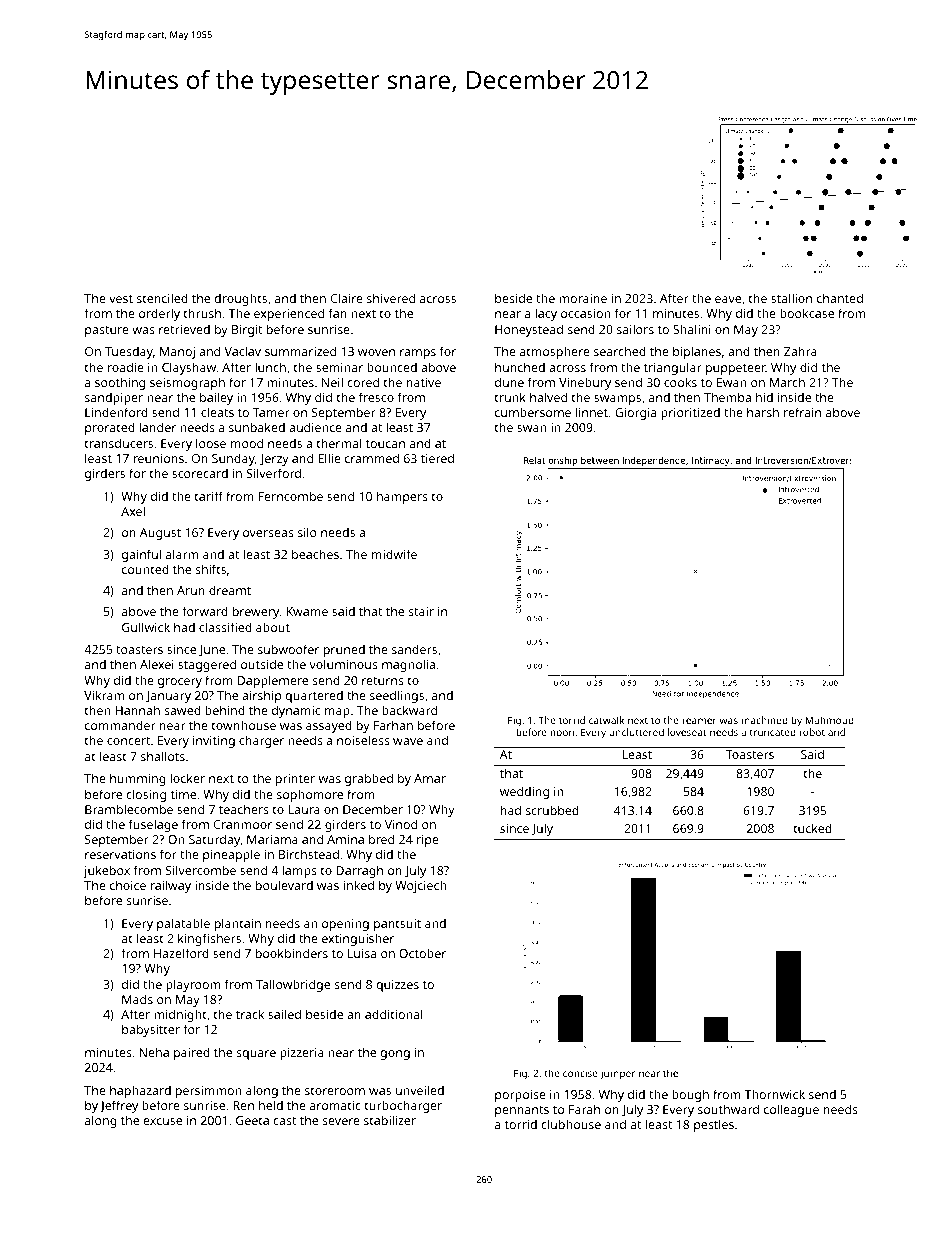  I want to click on droughts, so click(240, 299).
